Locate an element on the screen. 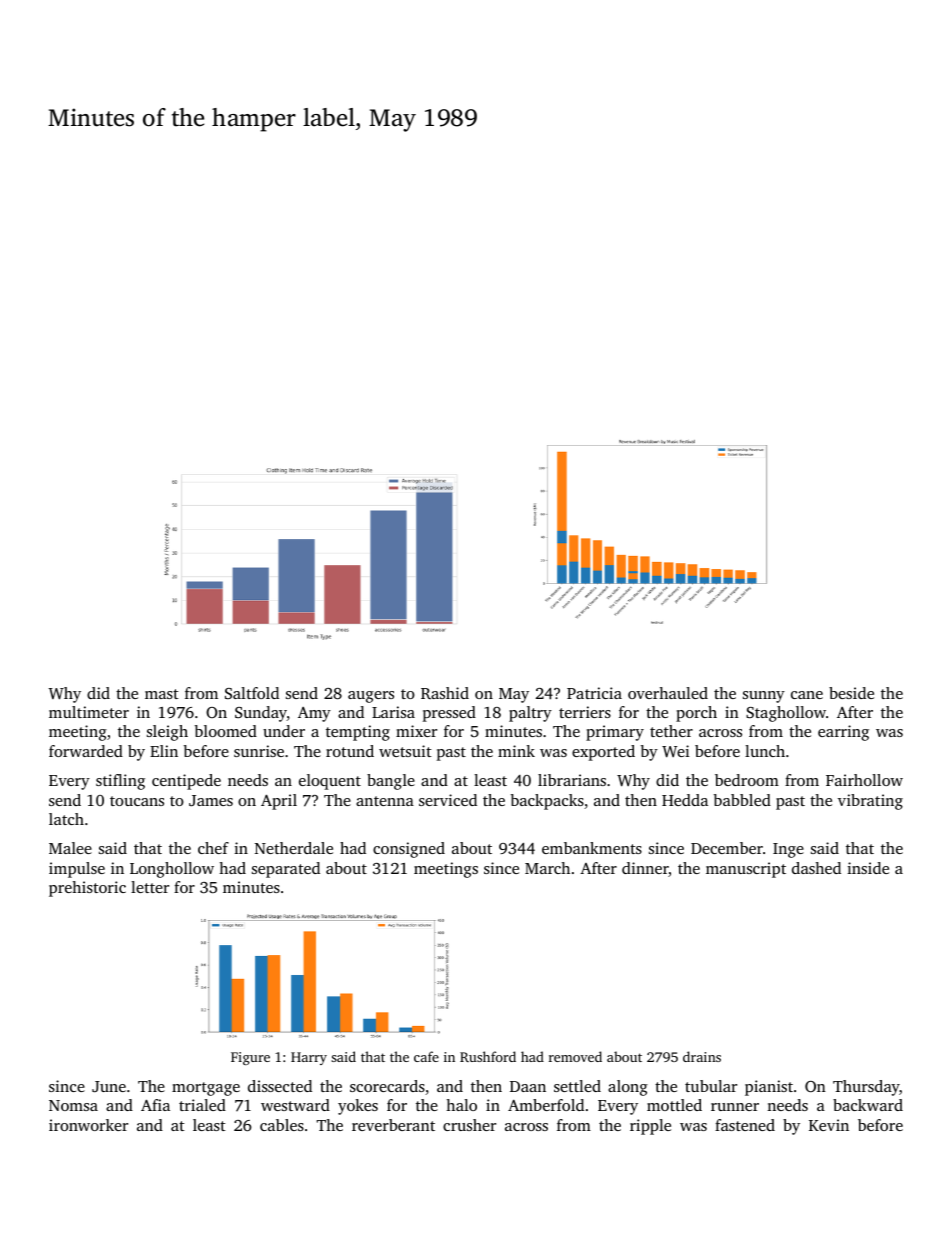  dinner is located at coordinates (645, 869).
